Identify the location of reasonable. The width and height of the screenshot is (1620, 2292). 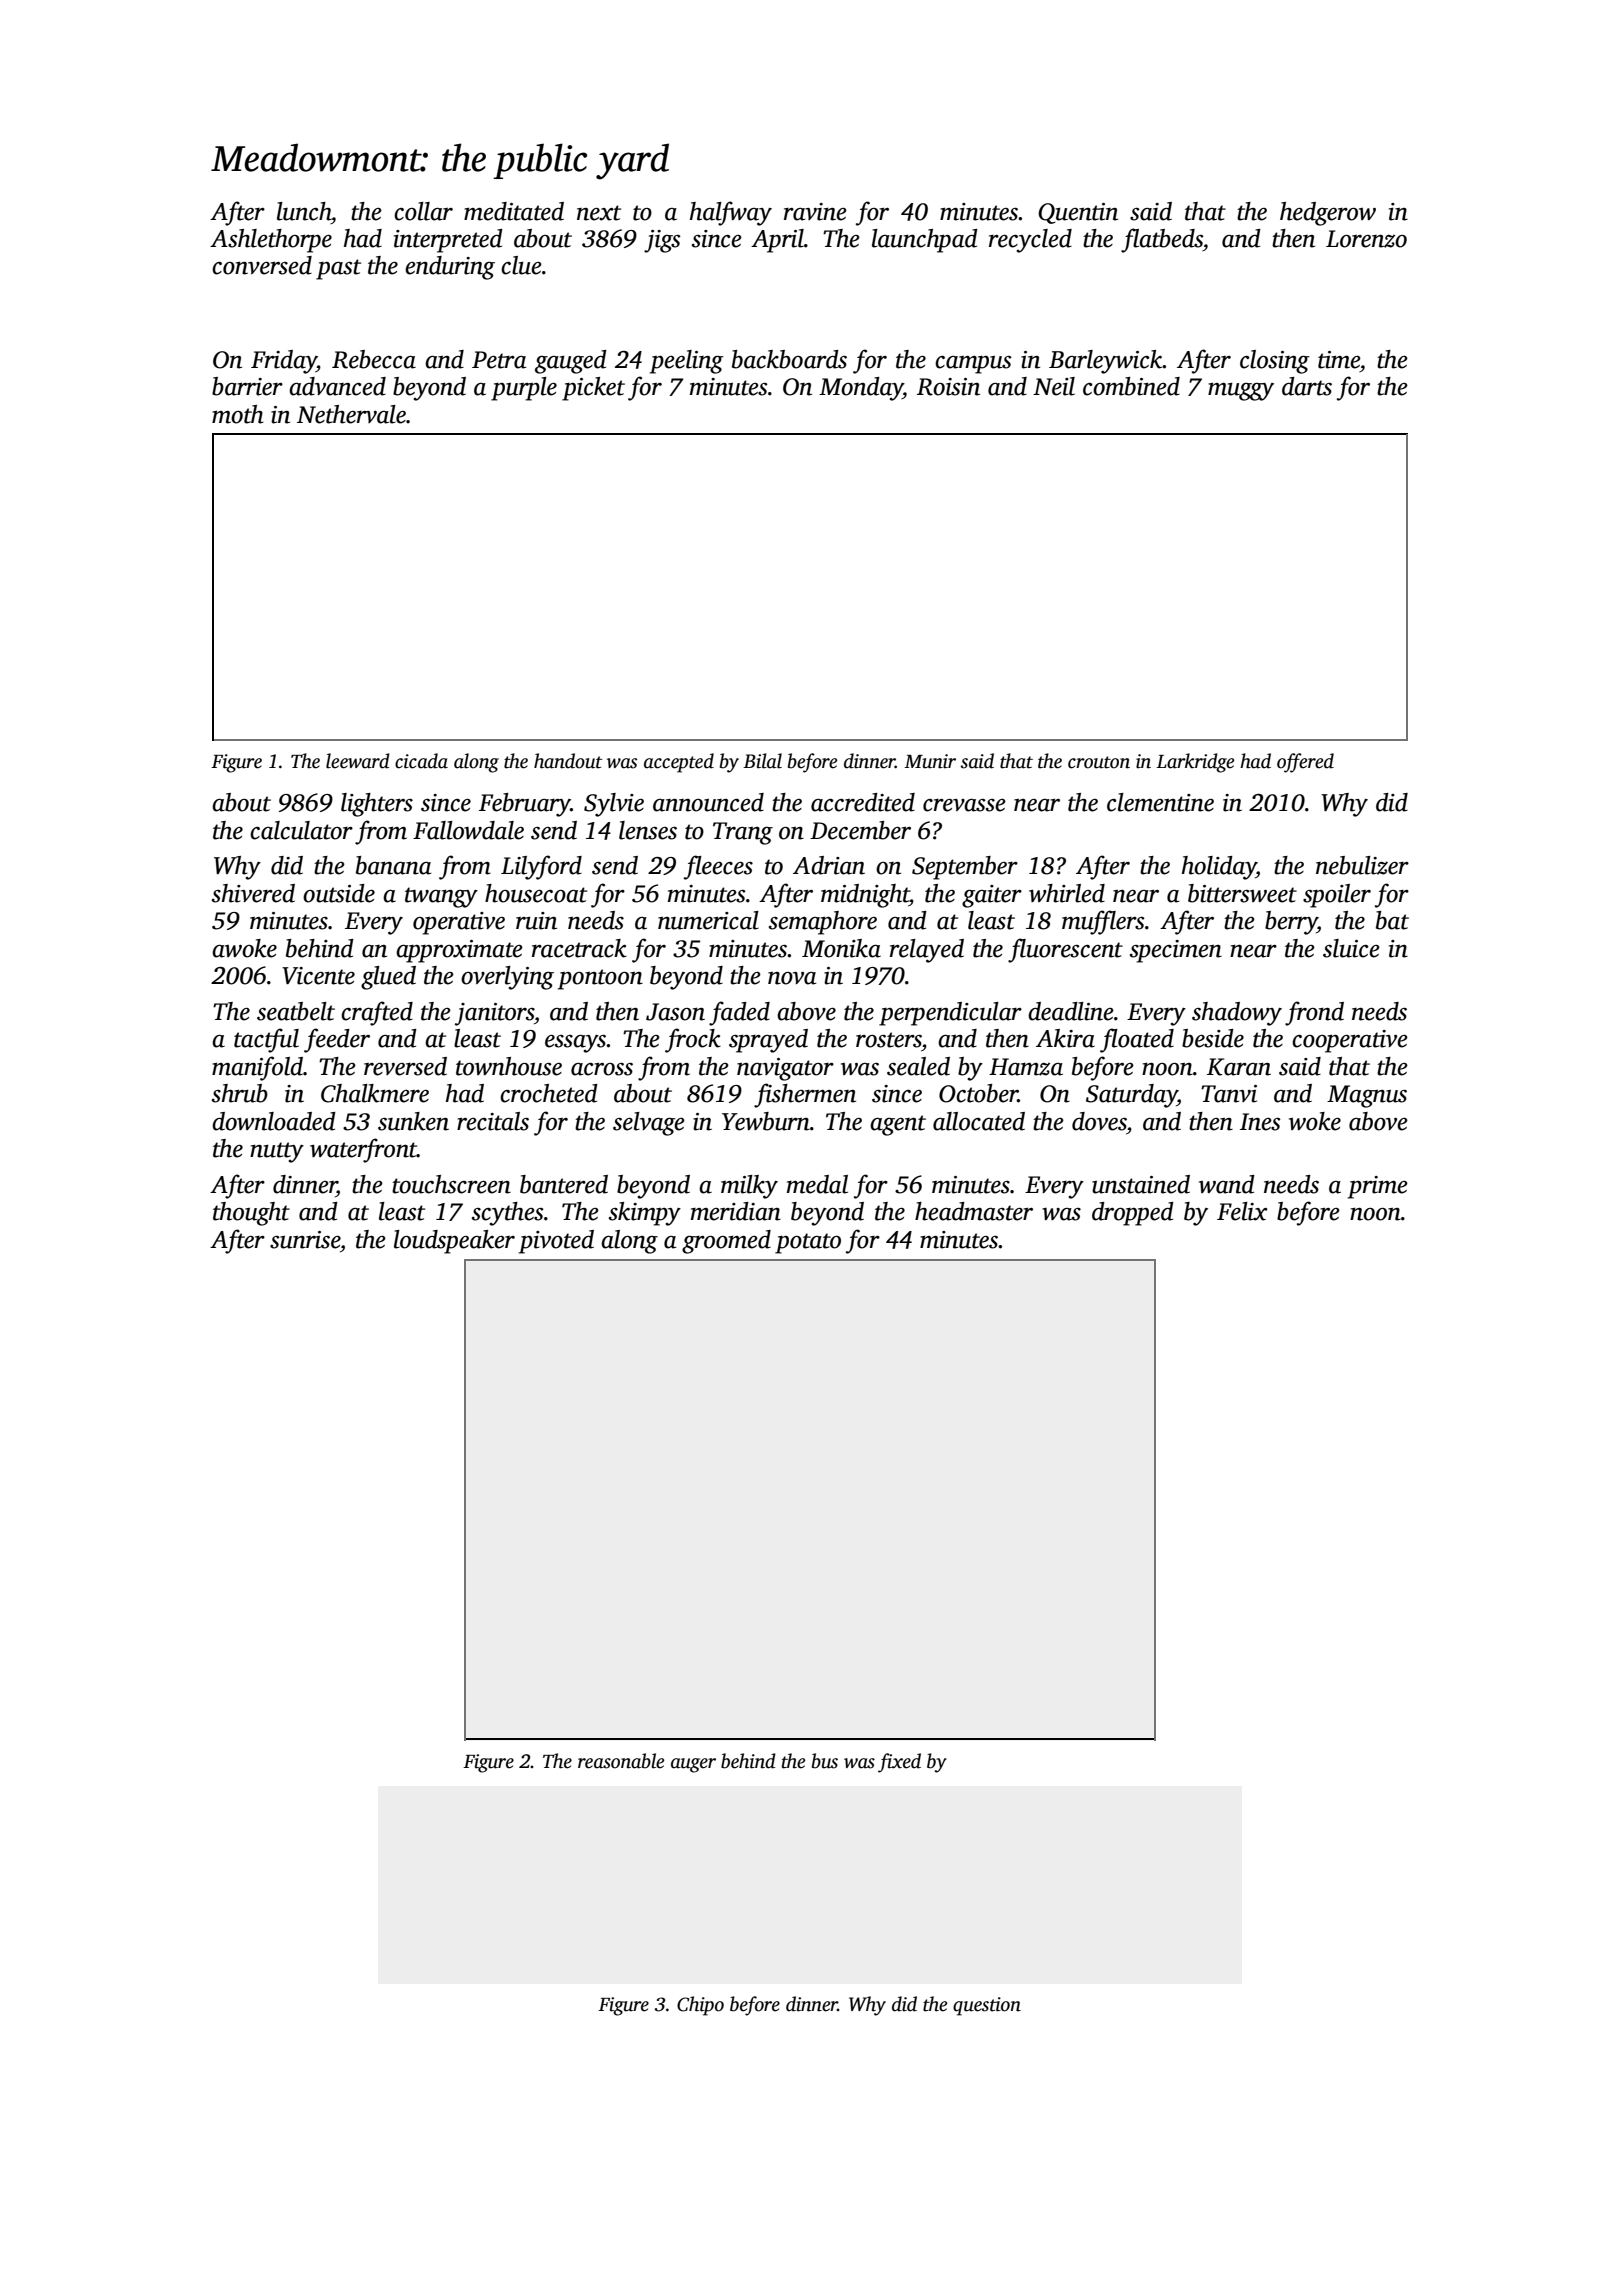
(621, 1761).
